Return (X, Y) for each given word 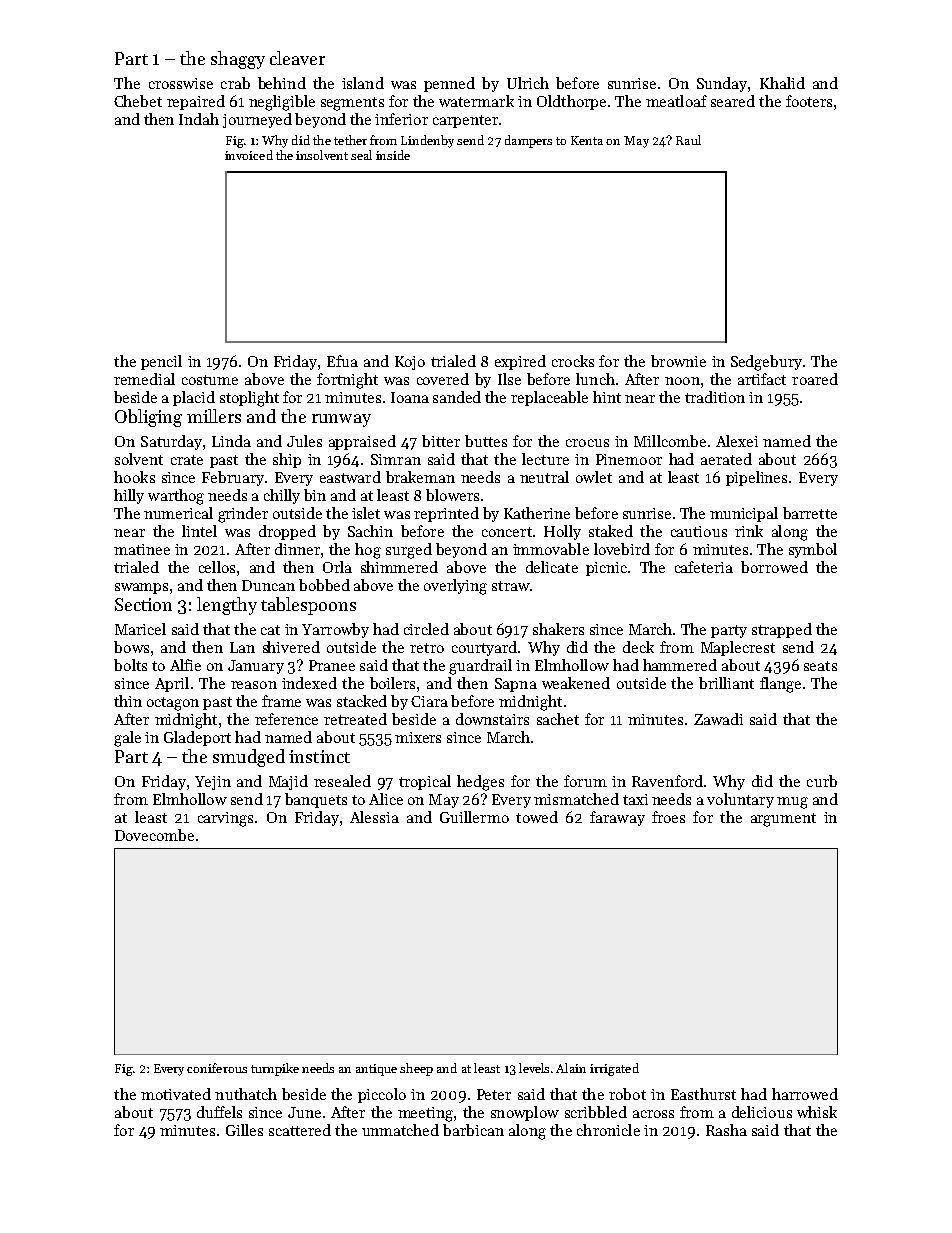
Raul (688, 140)
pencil (161, 362)
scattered (300, 1130)
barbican (473, 1130)
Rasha (726, 1130)
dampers (528, 141)
